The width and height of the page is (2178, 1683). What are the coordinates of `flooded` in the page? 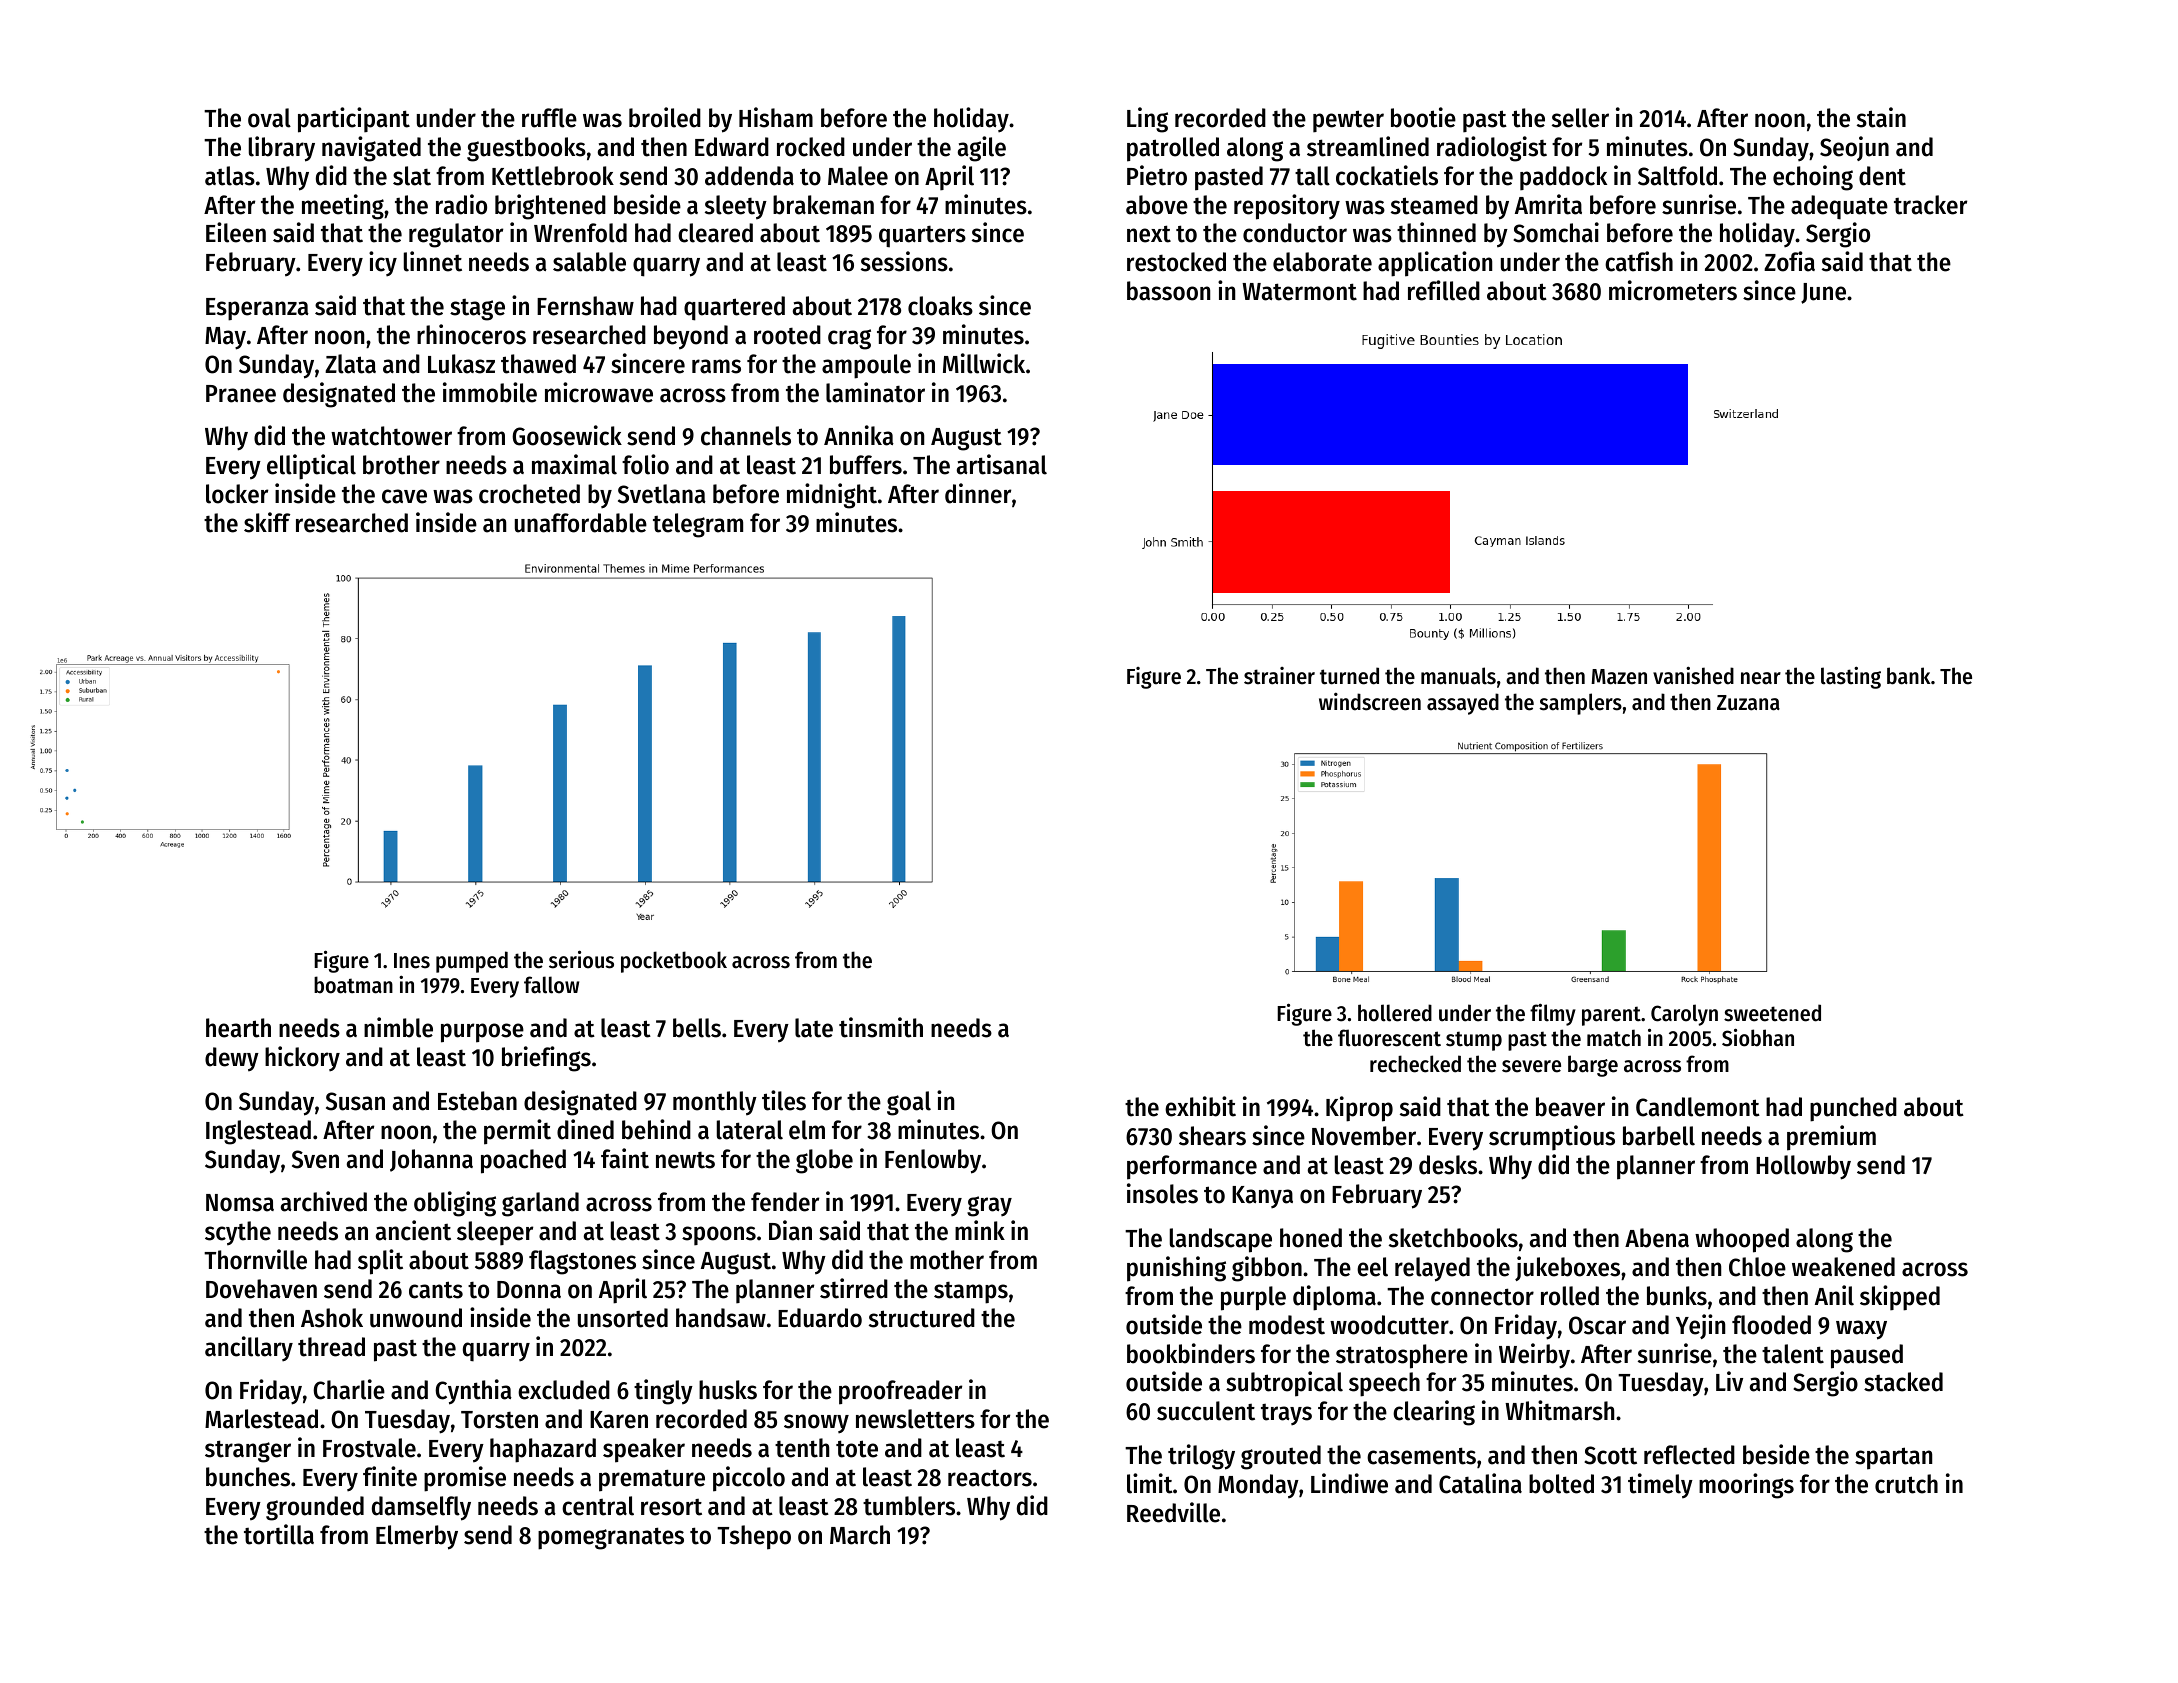 It's located at (1771, 1325).
